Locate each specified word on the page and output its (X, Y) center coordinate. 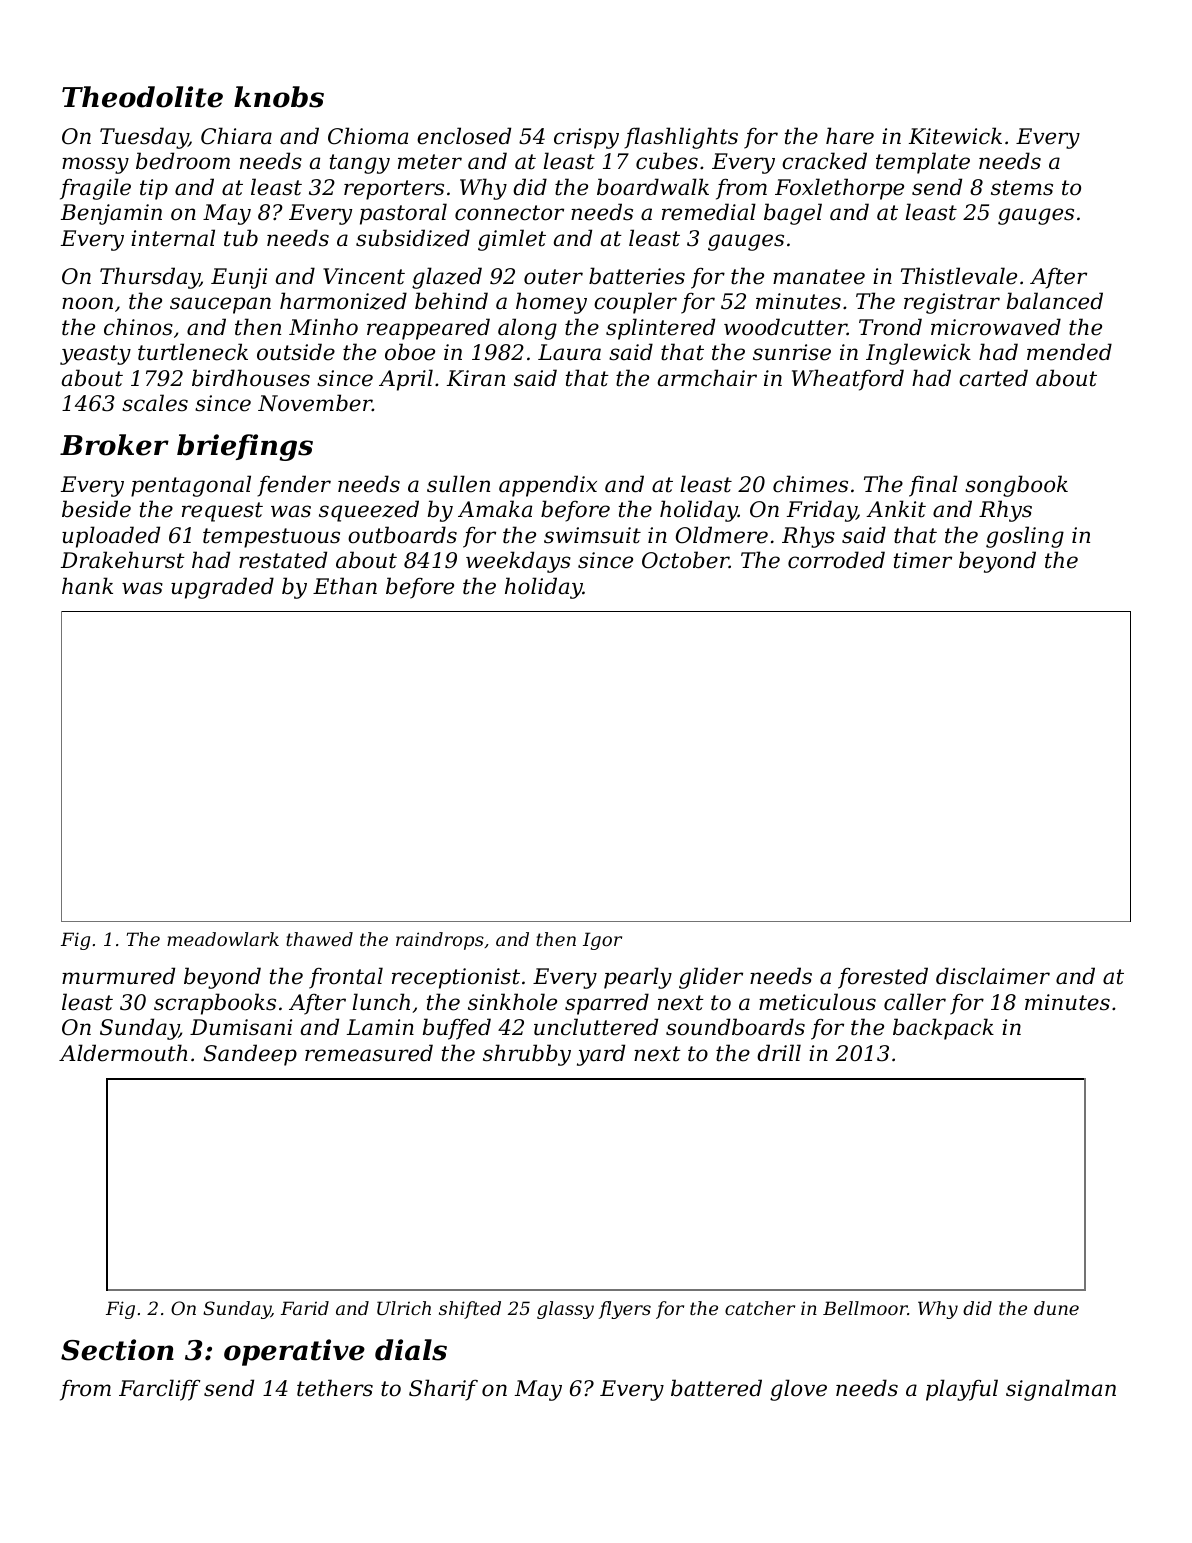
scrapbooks (215, 1004)
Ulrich (404, 1308)
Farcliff (159, 1390)
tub (241, 238)
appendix (548, 486)
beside (96, 509)
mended (1069, 352)
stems (1022, 188)
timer (923, 560)
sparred (607, 1004)
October (685, 560)
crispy (586, 138)
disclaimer (993, 976)
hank (87, 586)
